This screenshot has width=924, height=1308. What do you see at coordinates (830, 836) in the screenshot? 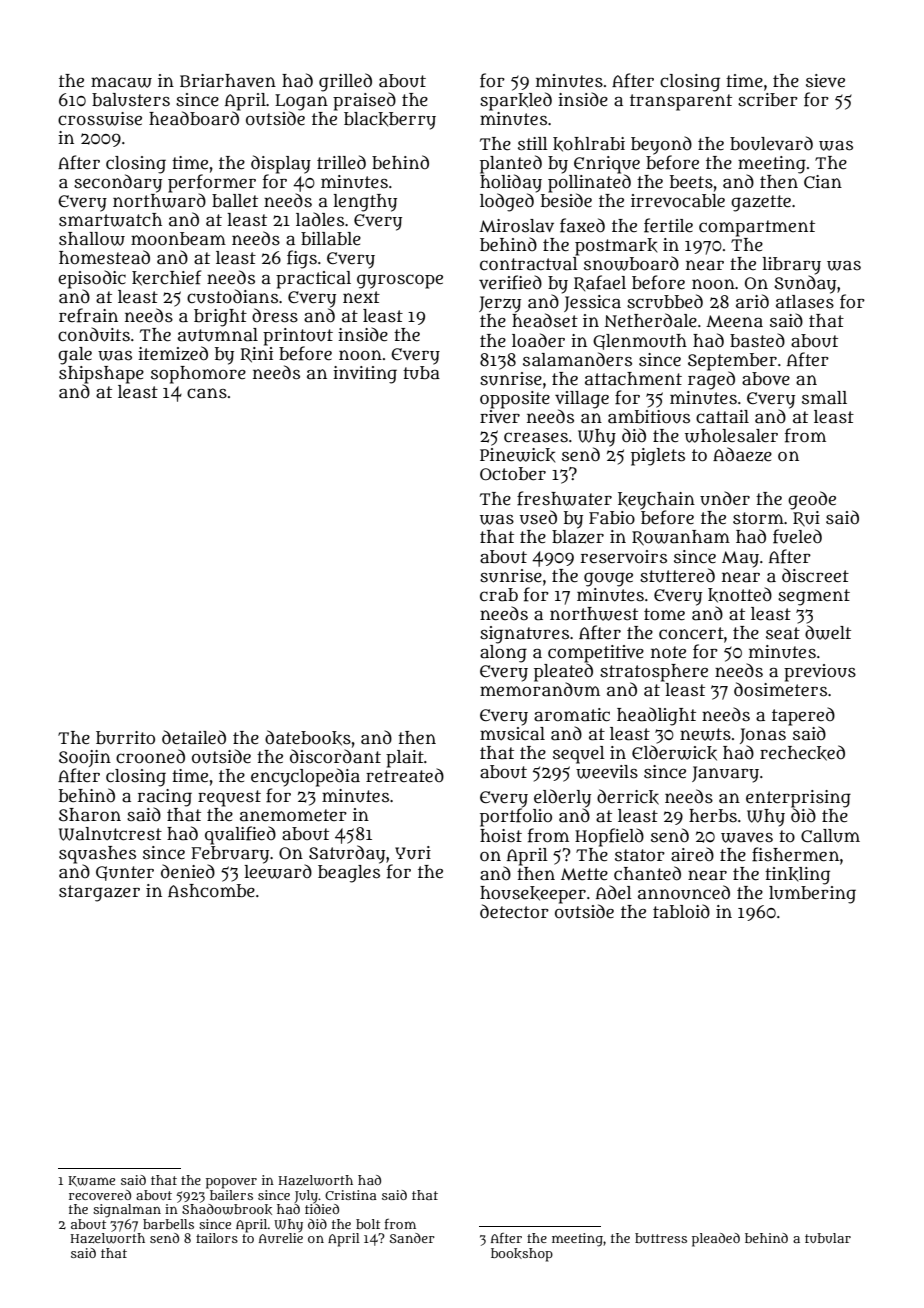
I see `Callum` at bounding box center [830, 836].
